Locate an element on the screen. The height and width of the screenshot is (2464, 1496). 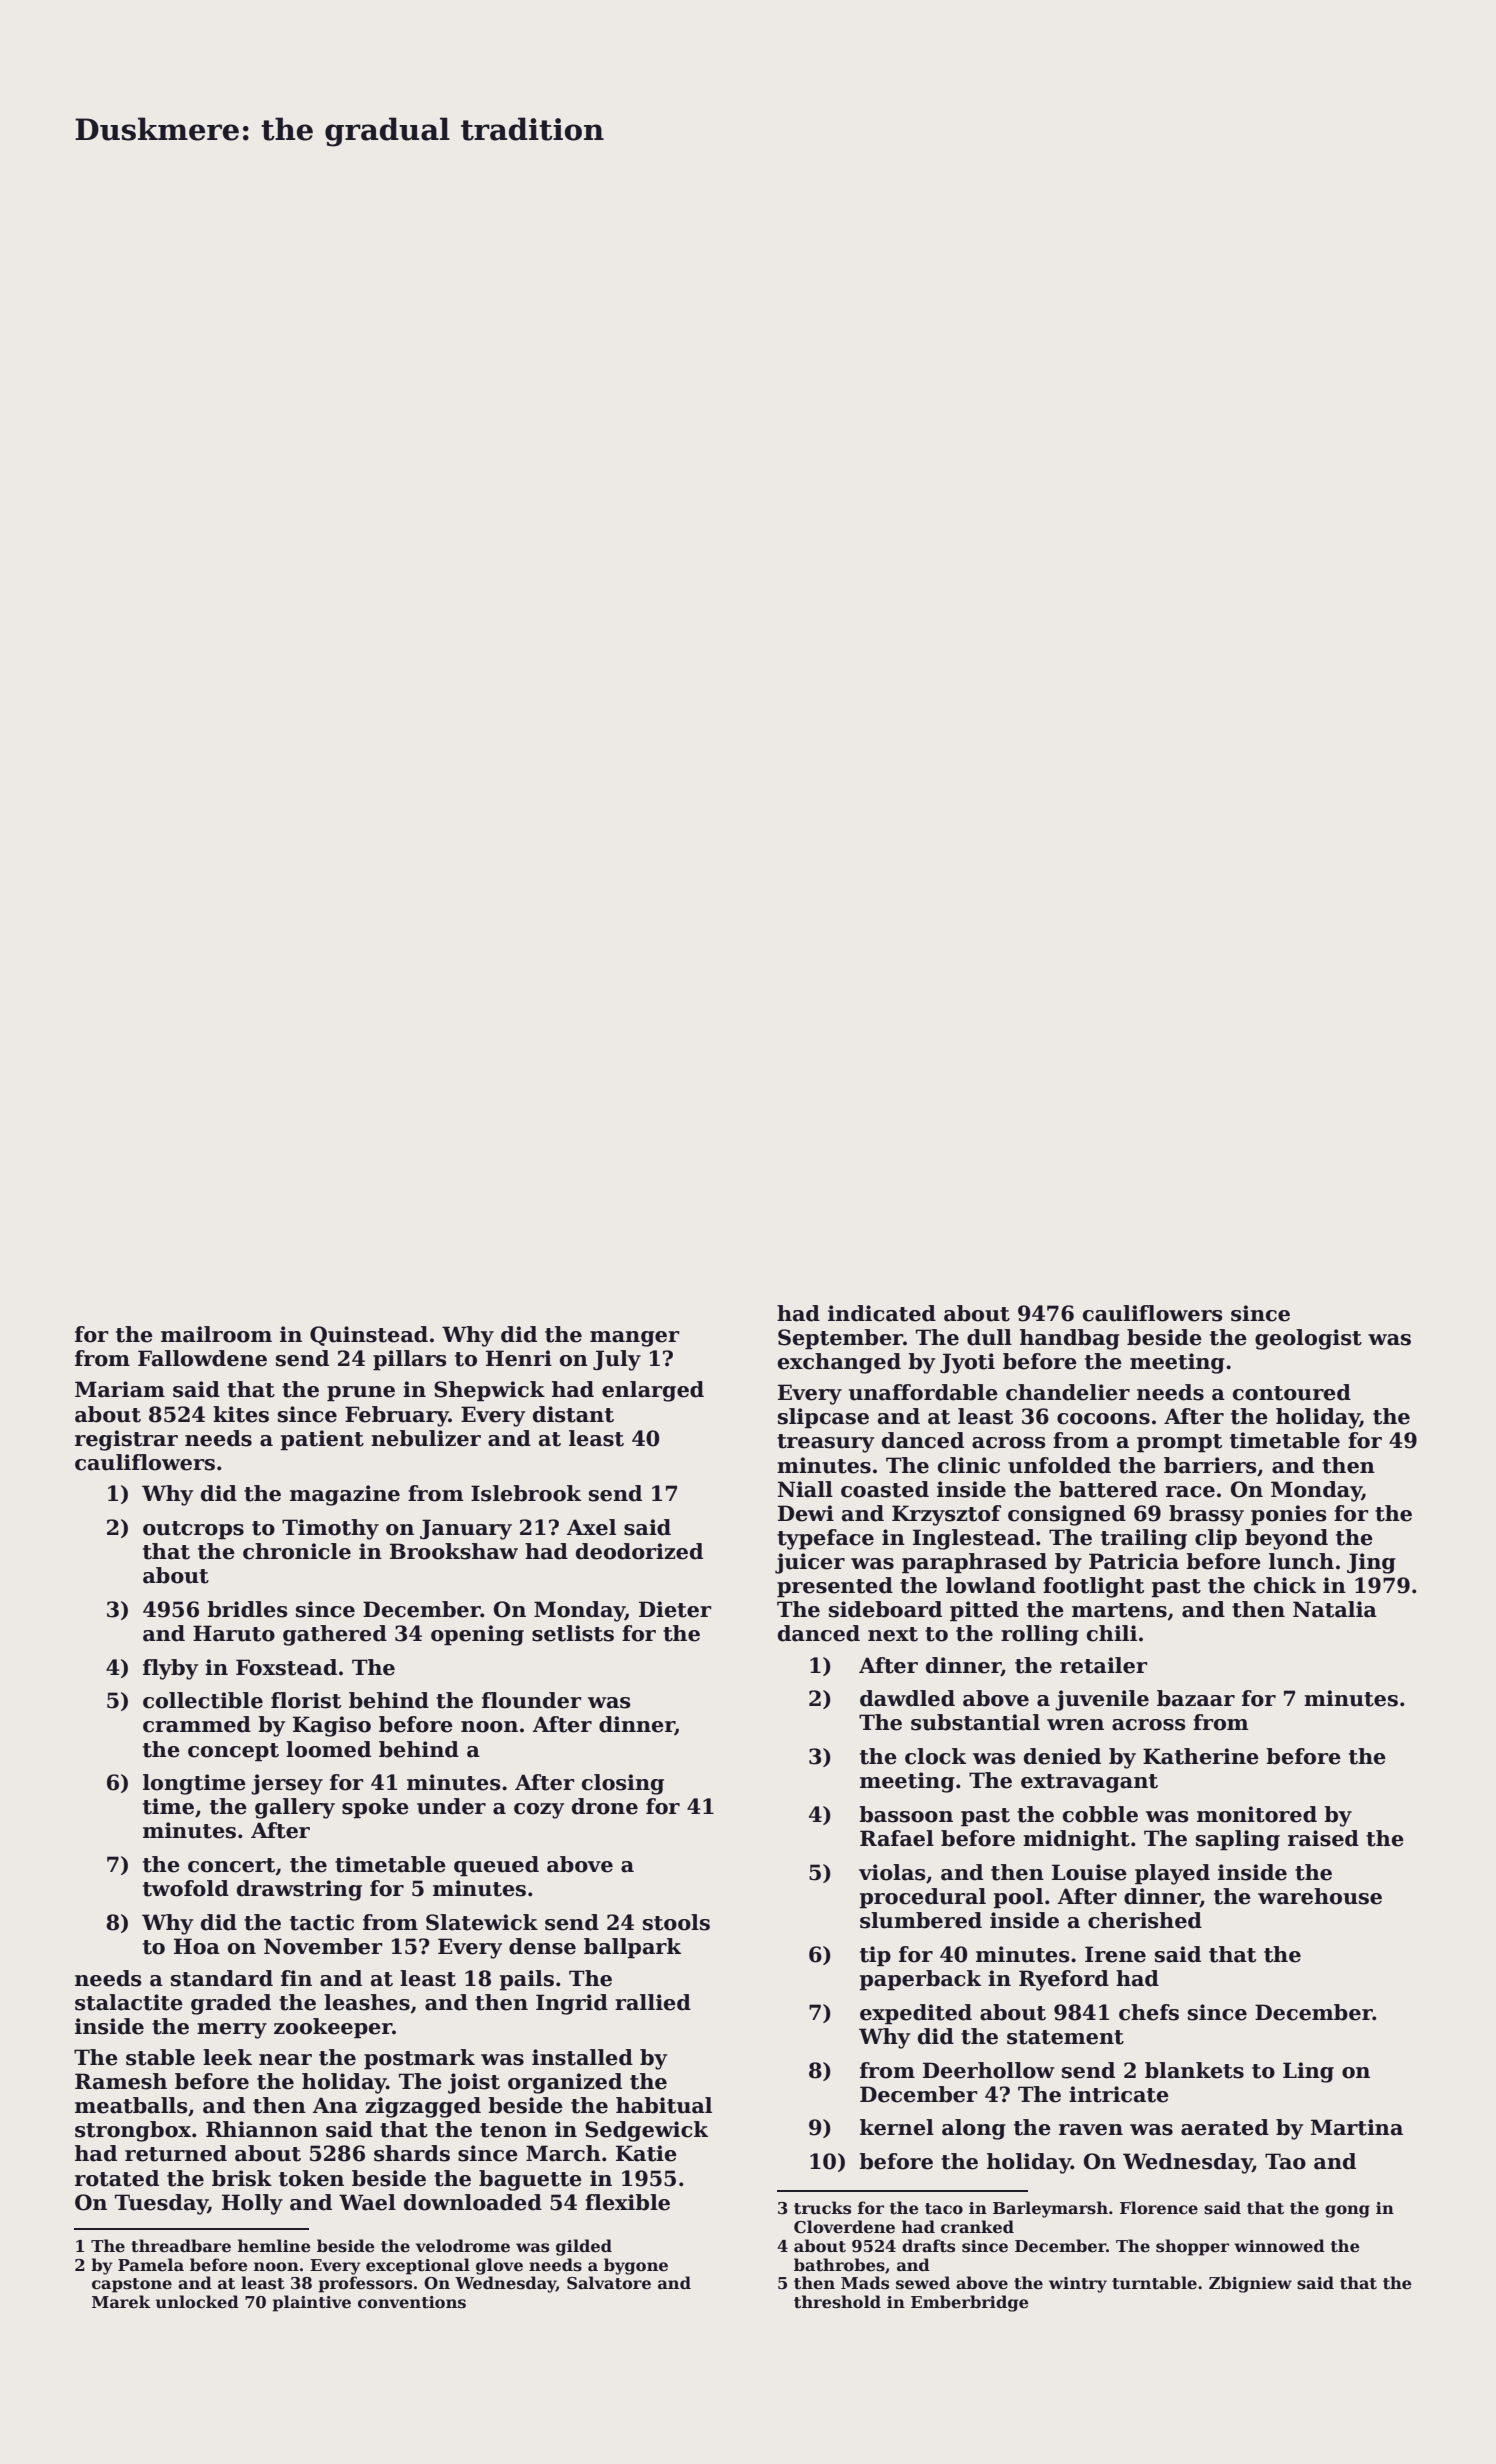
Pamela is located at coordinates (151, 2265).
